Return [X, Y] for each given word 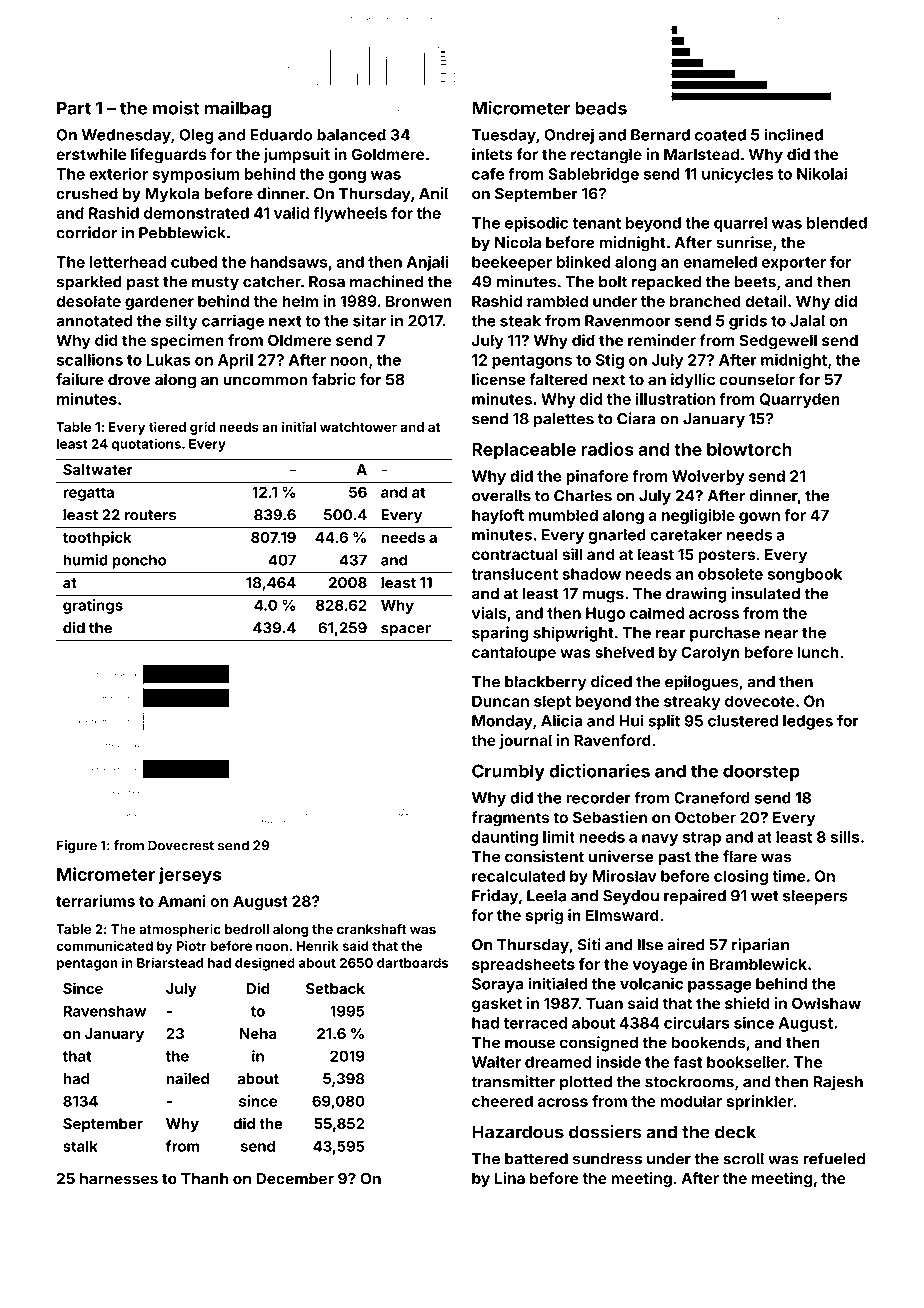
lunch [818, 652]
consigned [599, 1044]
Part [74, 108]
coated [720, 135]
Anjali [427, 263]
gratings [93, 606]
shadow [591, 574]
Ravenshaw [104, 1011]
